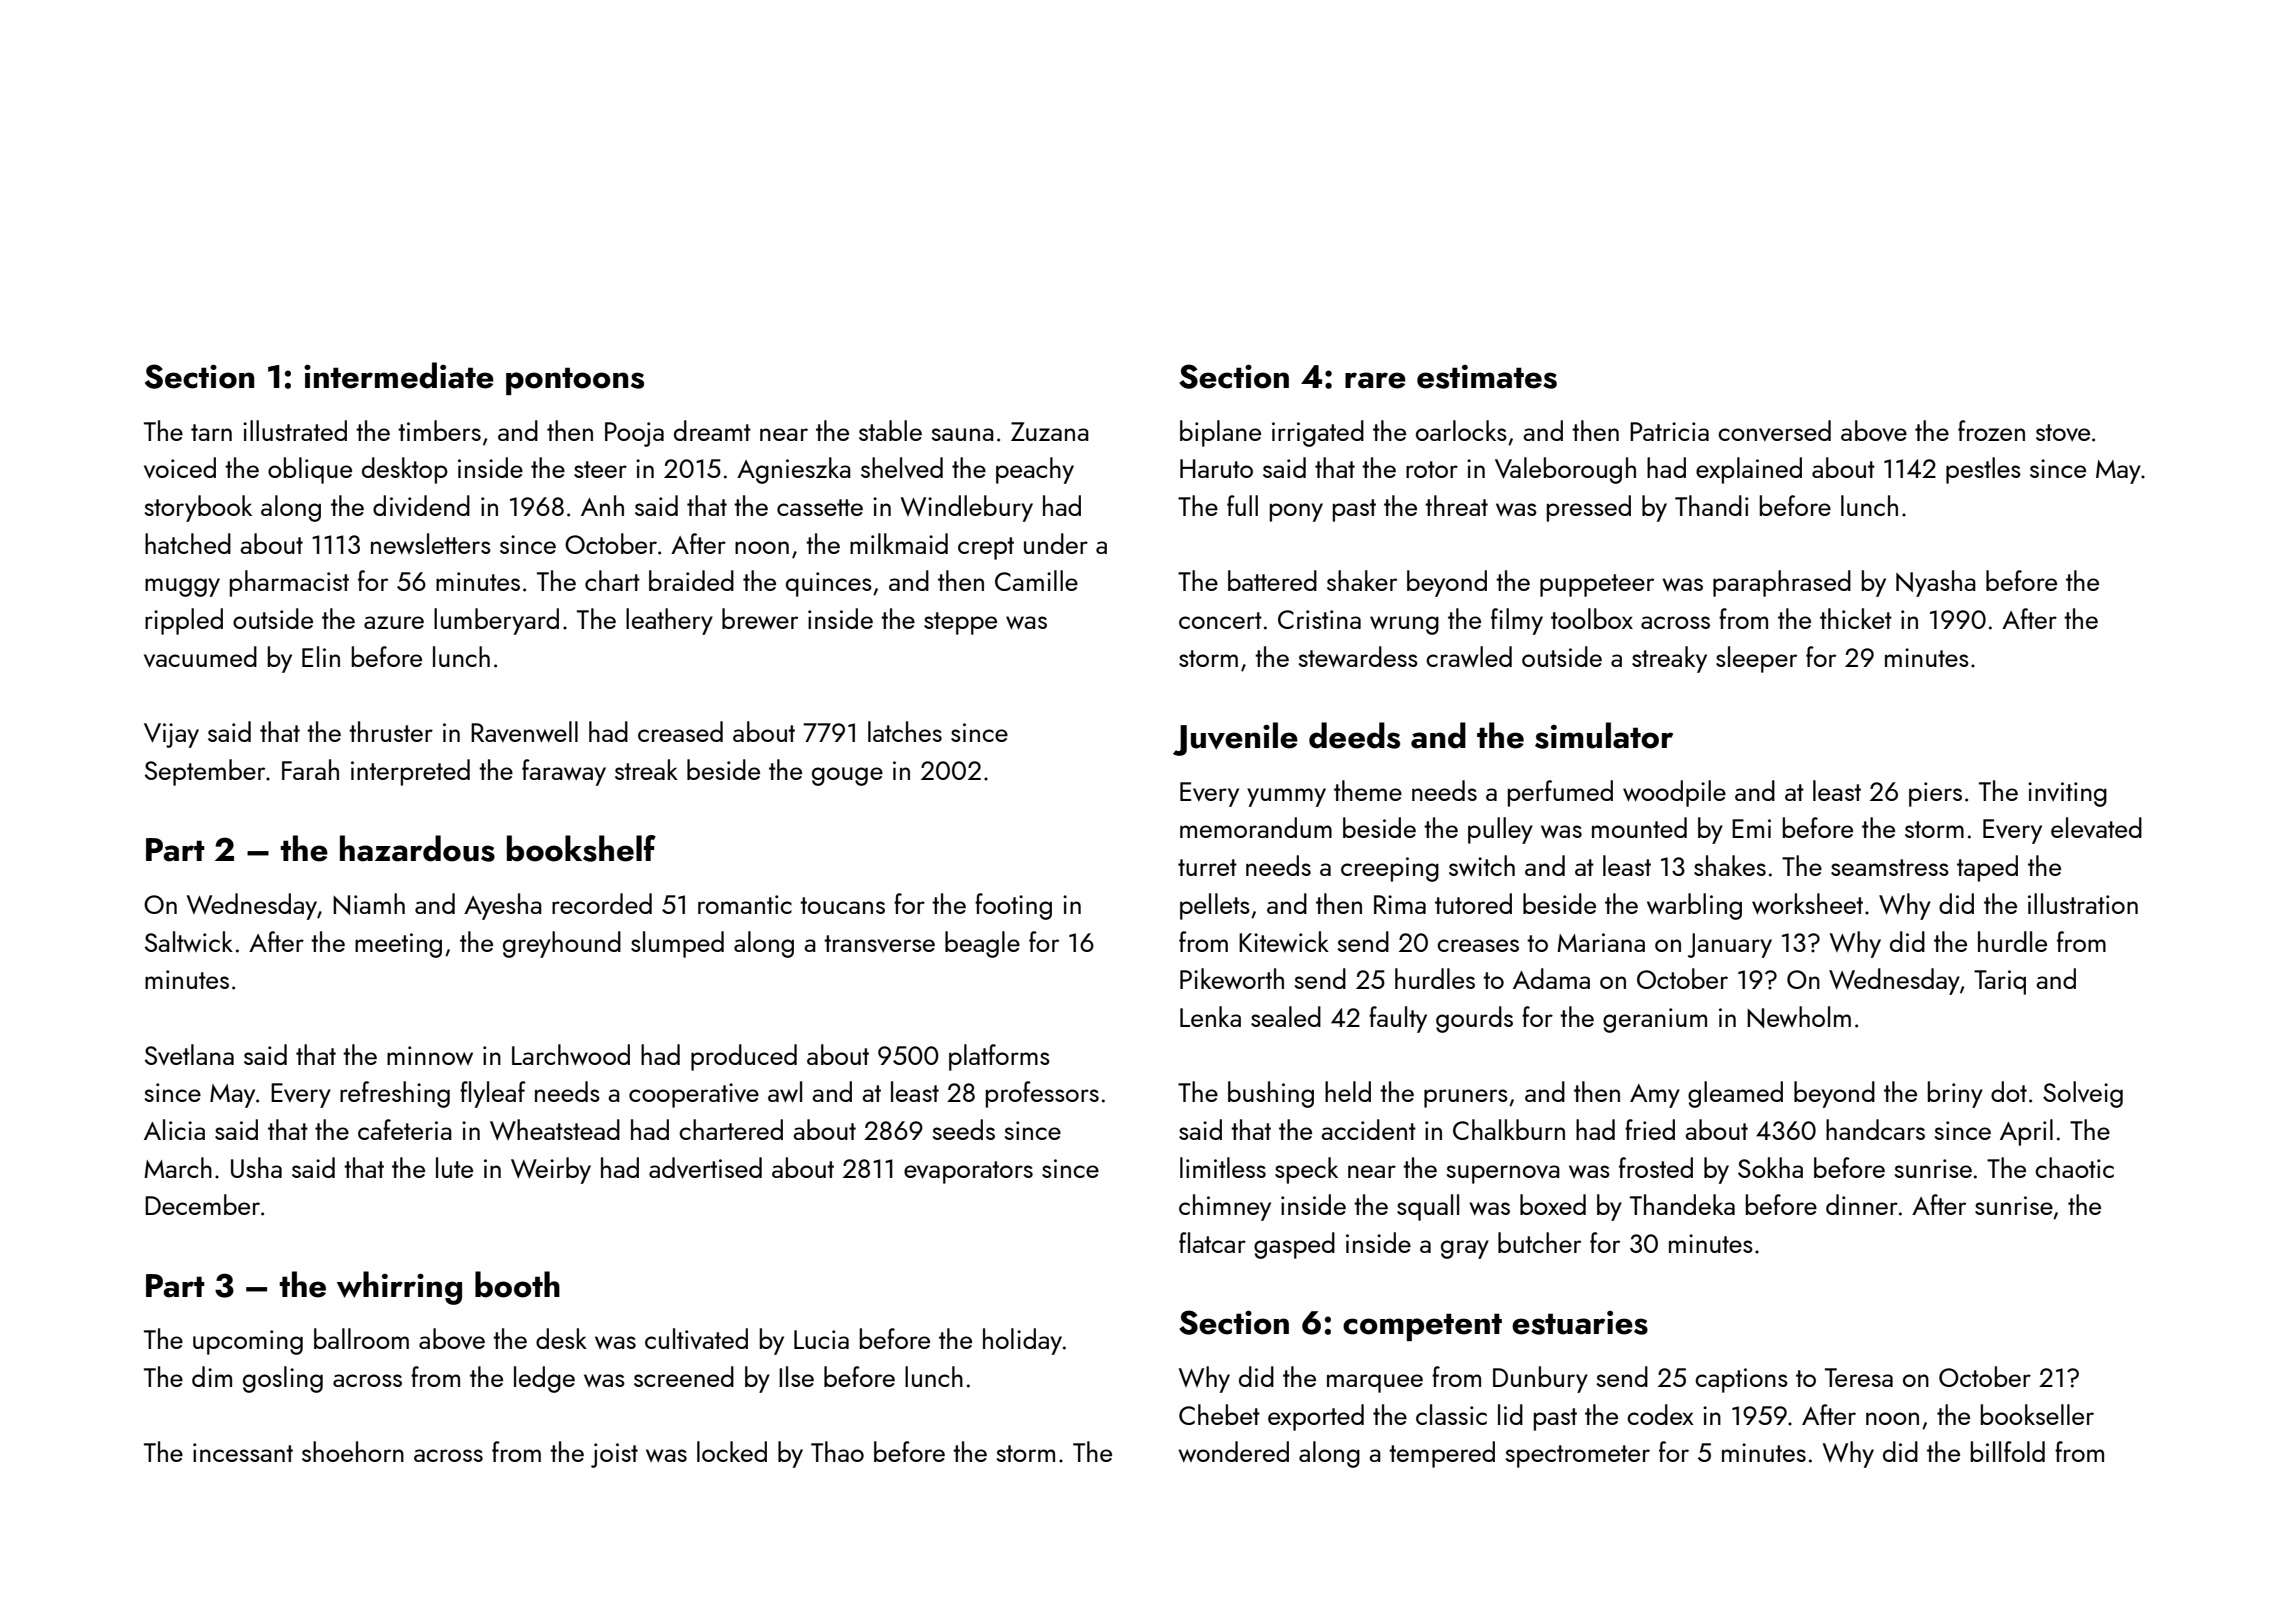 The width and height of the document is (2292, 1620). What do you see at coordinates (1694, 906) in the document?
I see `warbling` at bounding box center [1694, 906].
